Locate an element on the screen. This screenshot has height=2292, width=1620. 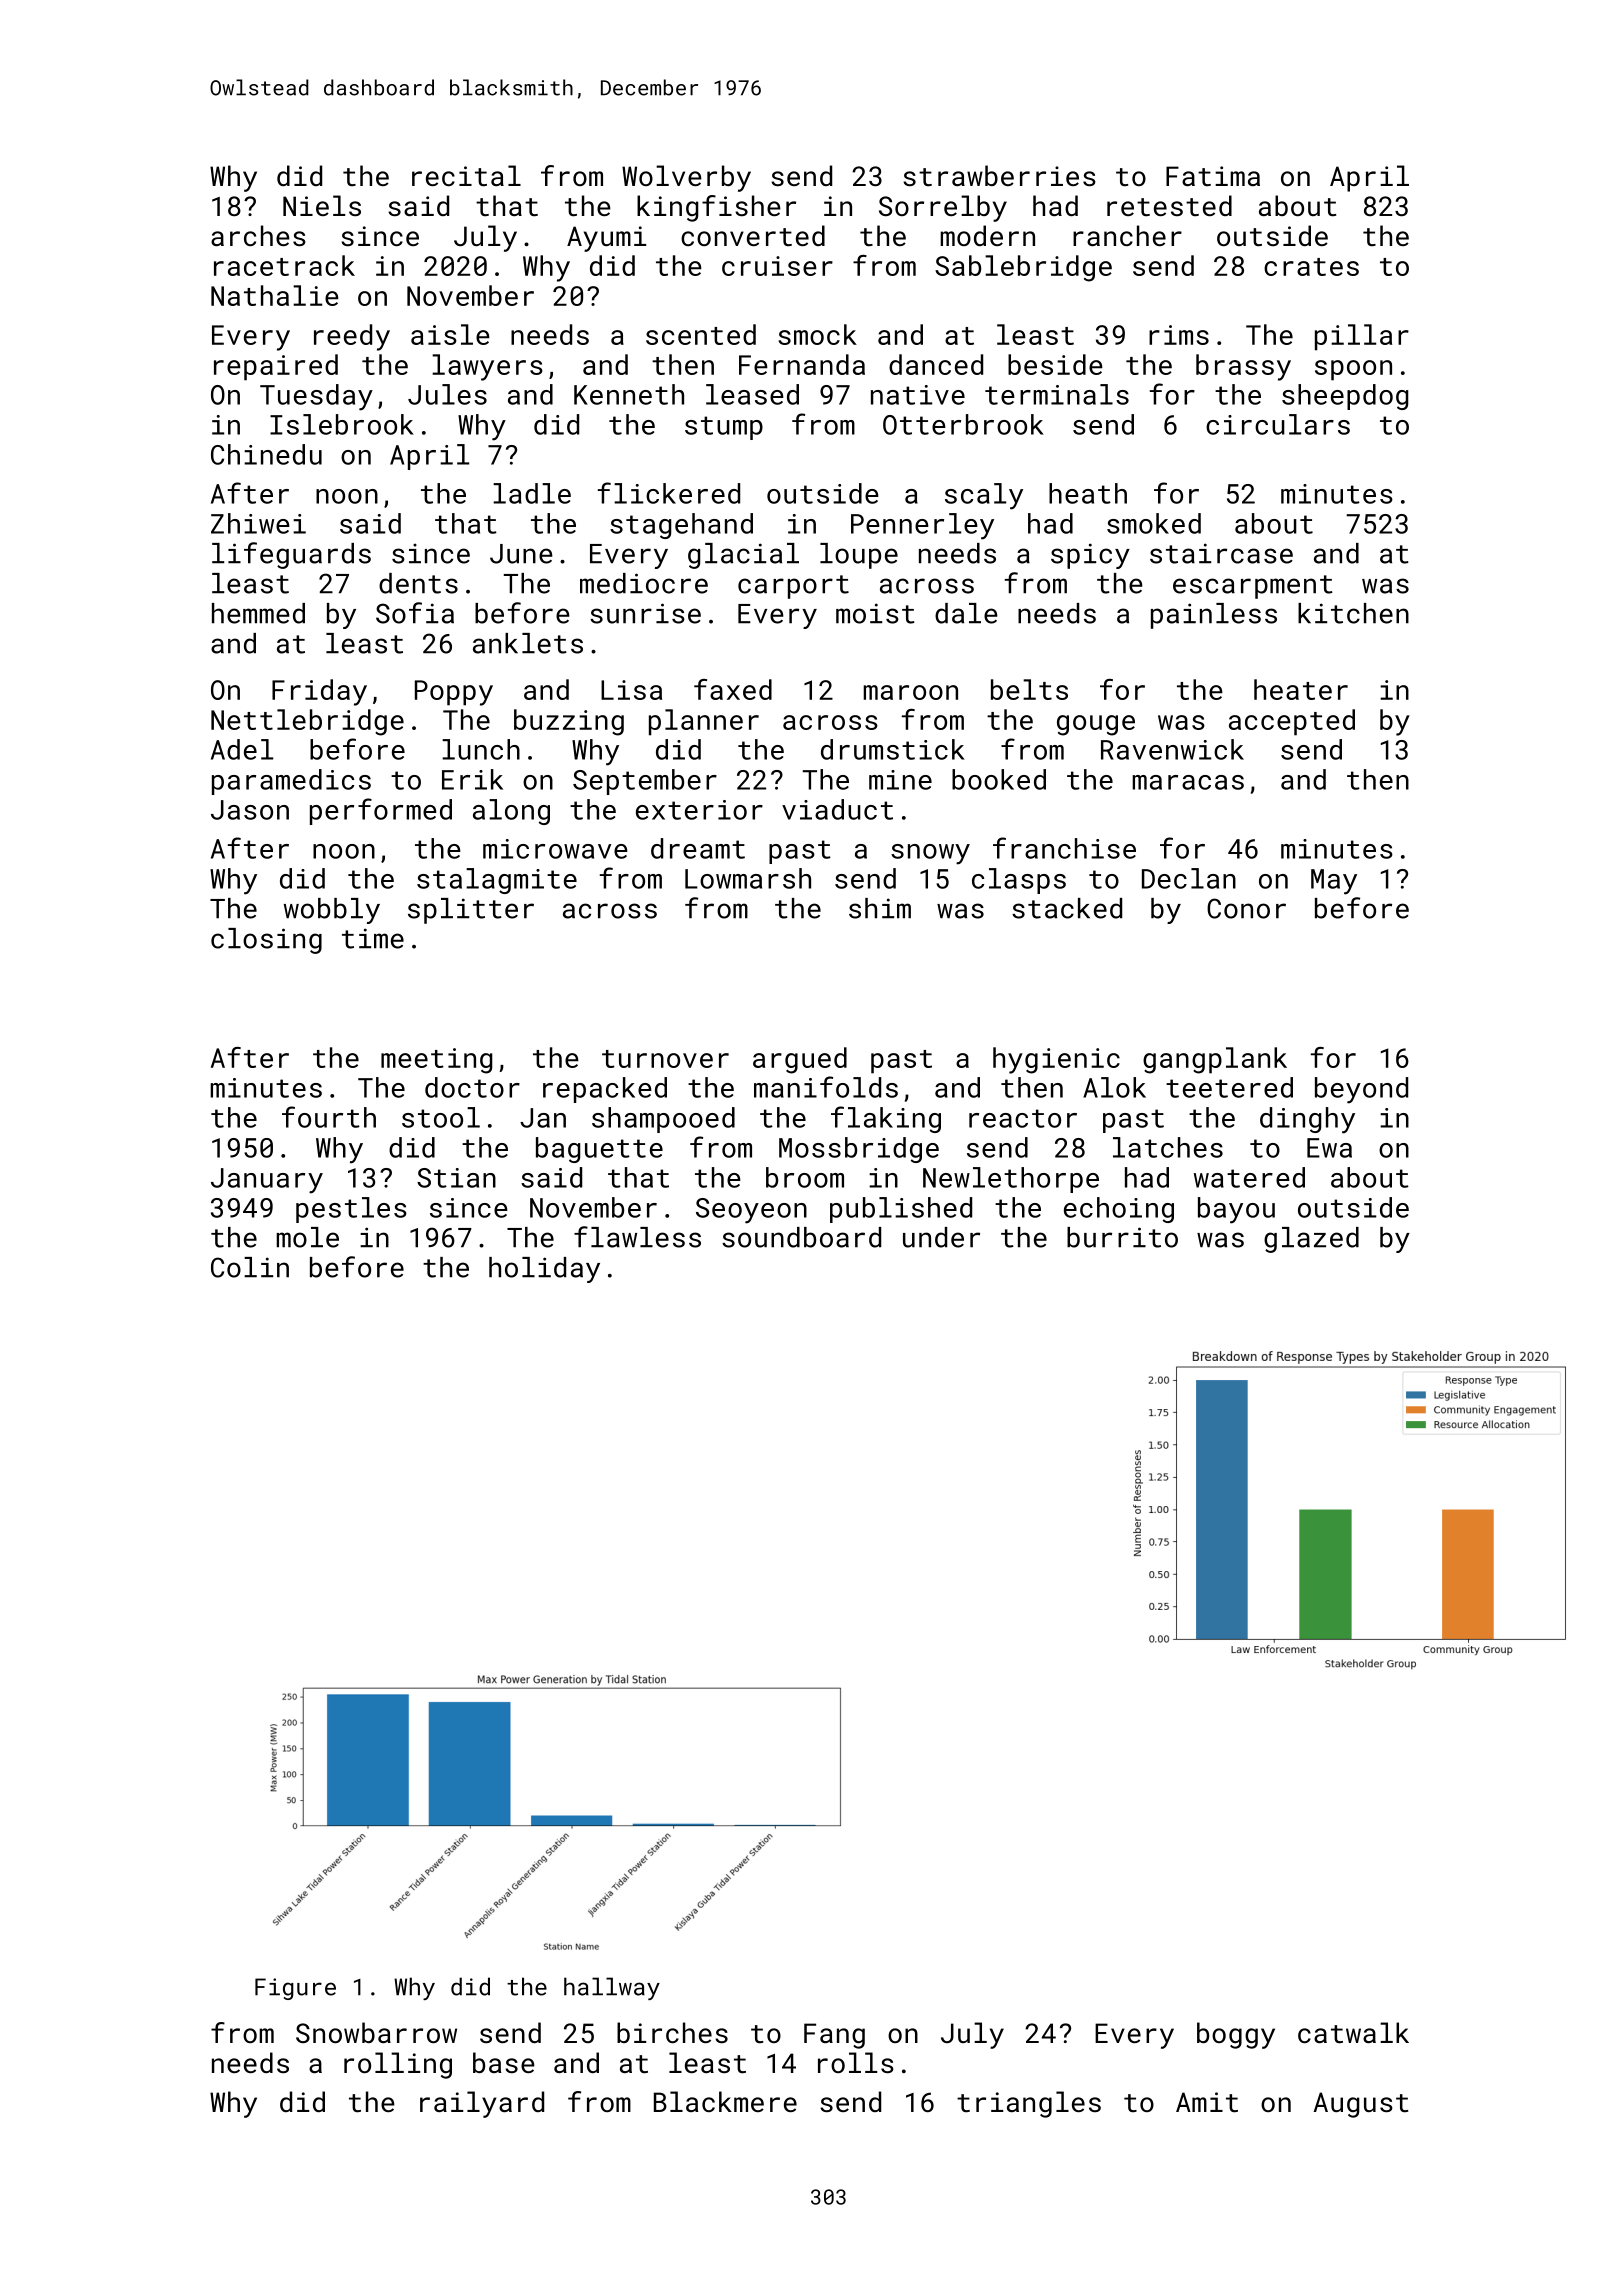
Nathalie is located at coordinates (275, 295).
